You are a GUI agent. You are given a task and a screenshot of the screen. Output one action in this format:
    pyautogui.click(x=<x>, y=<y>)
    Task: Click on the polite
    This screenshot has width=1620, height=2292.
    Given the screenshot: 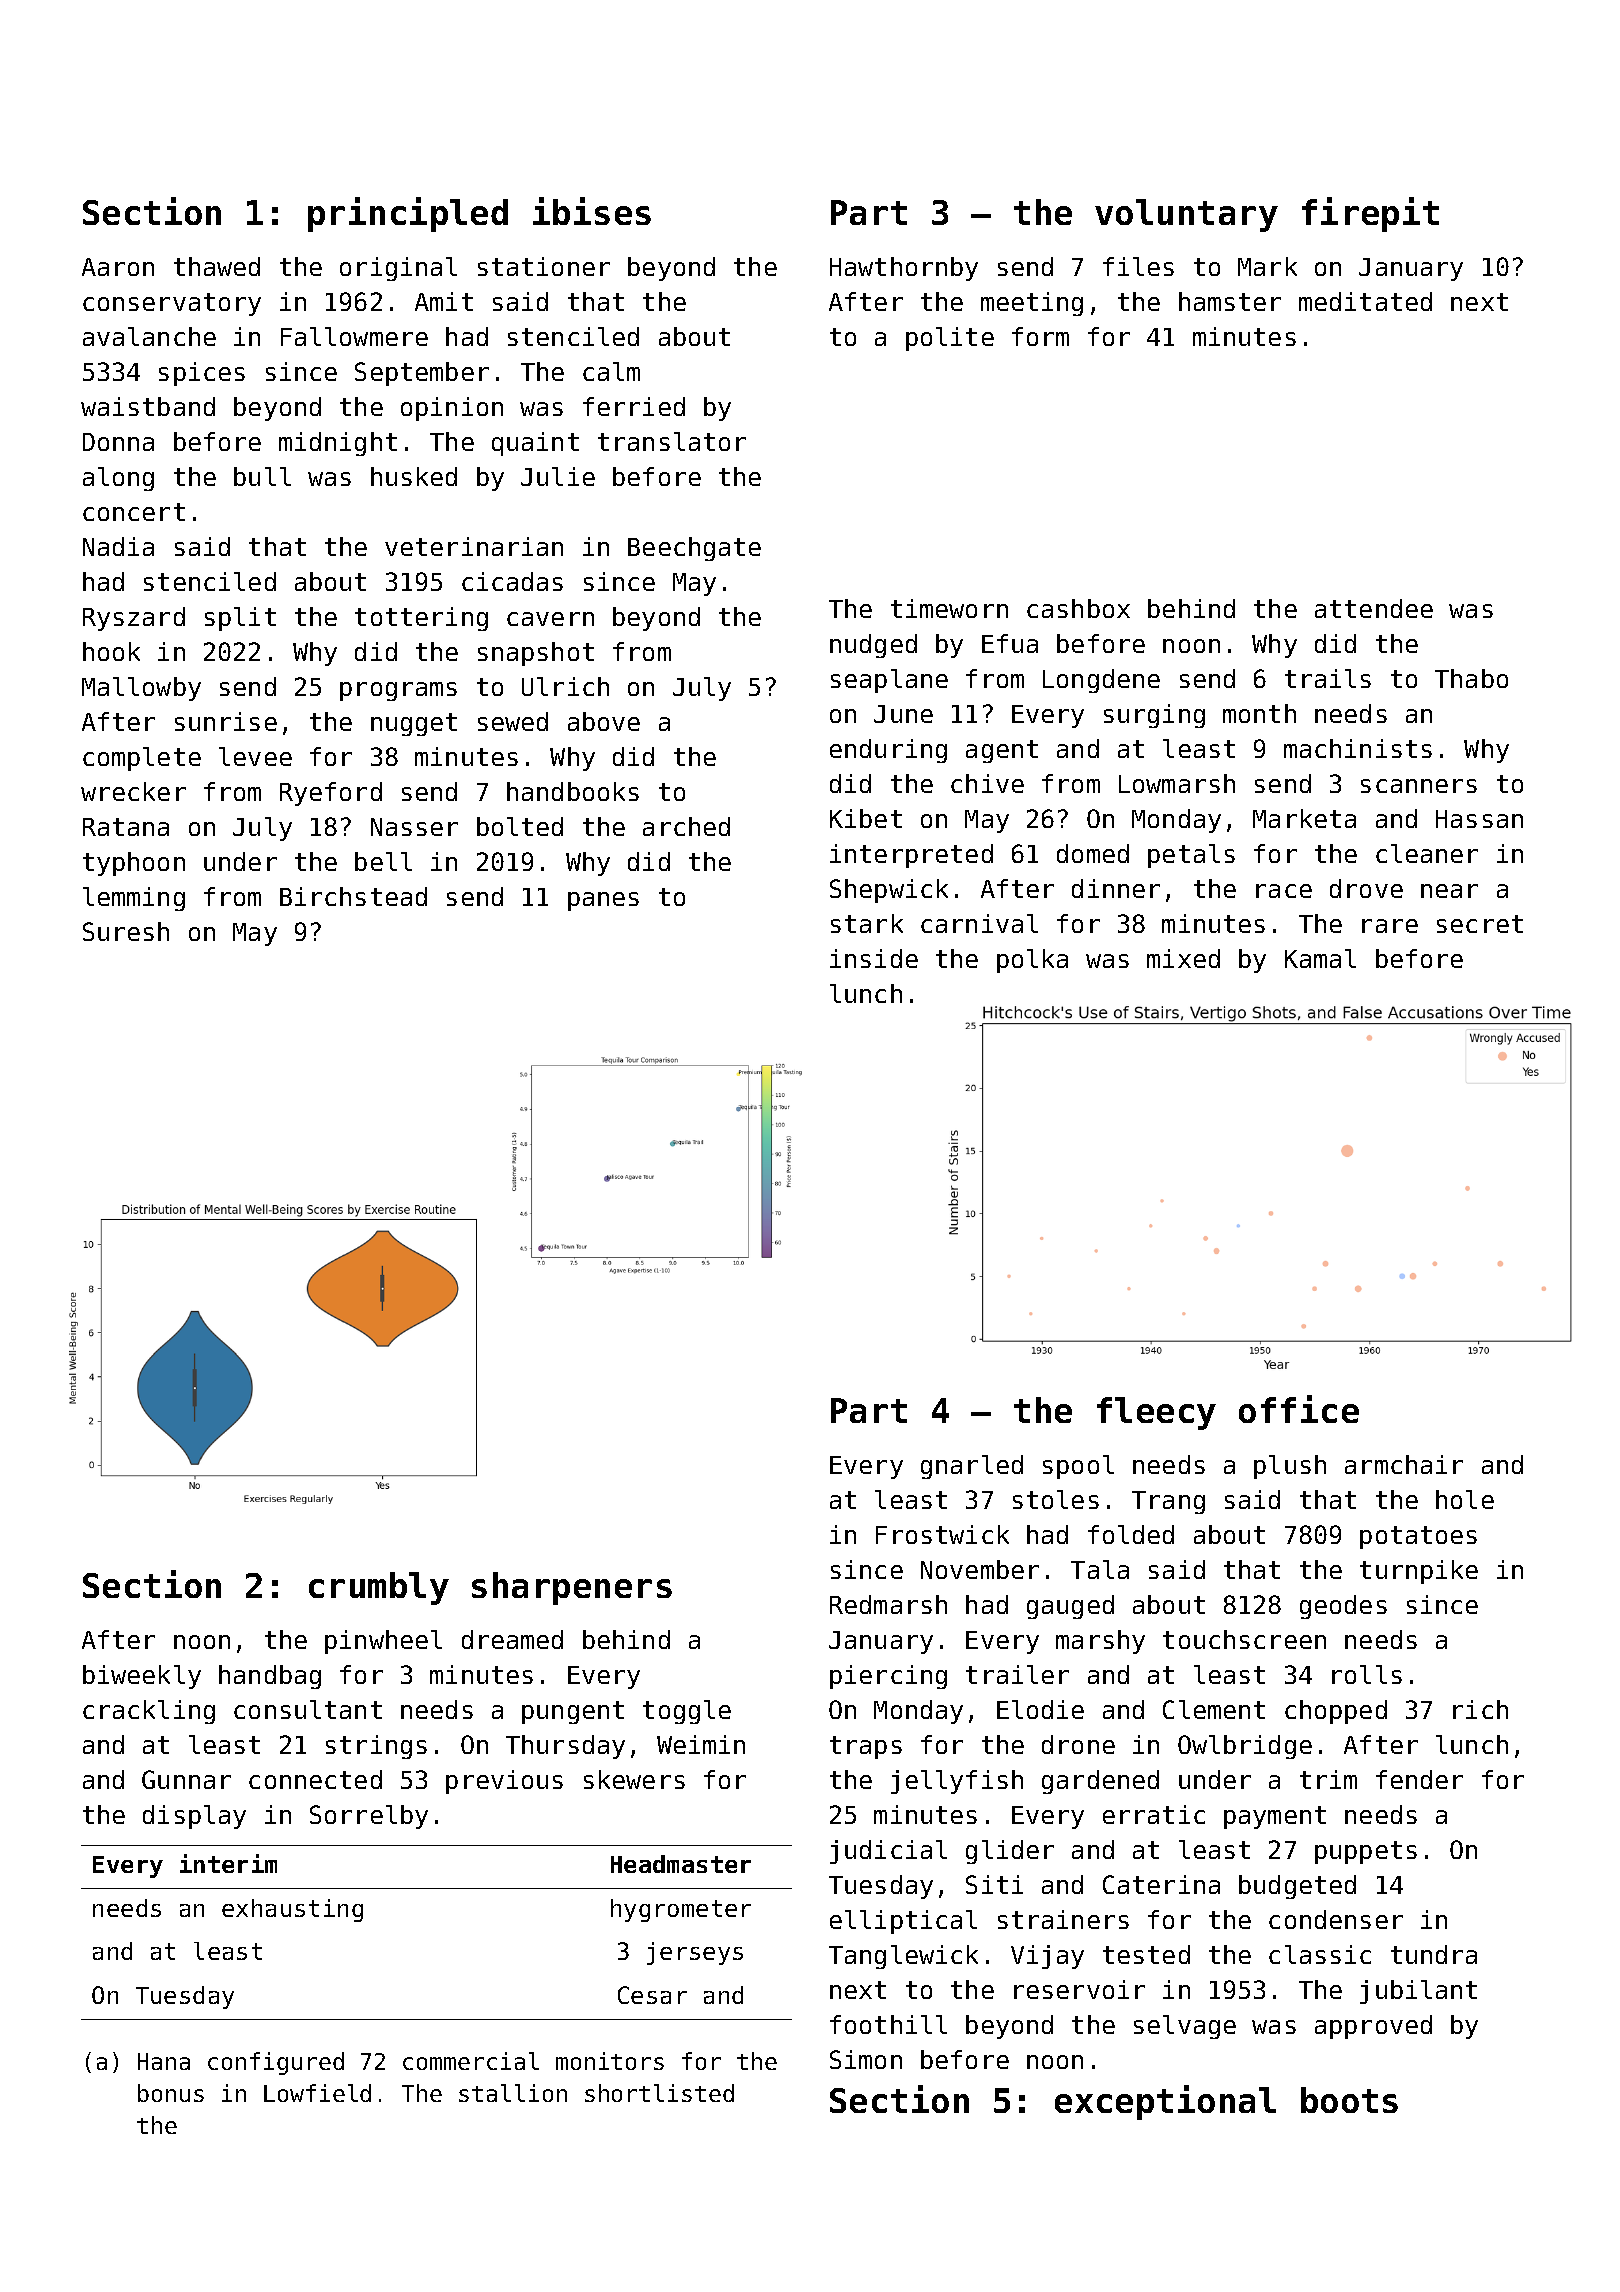 What is the action you would take?
    pyautogui.click(x=950, y=339)
